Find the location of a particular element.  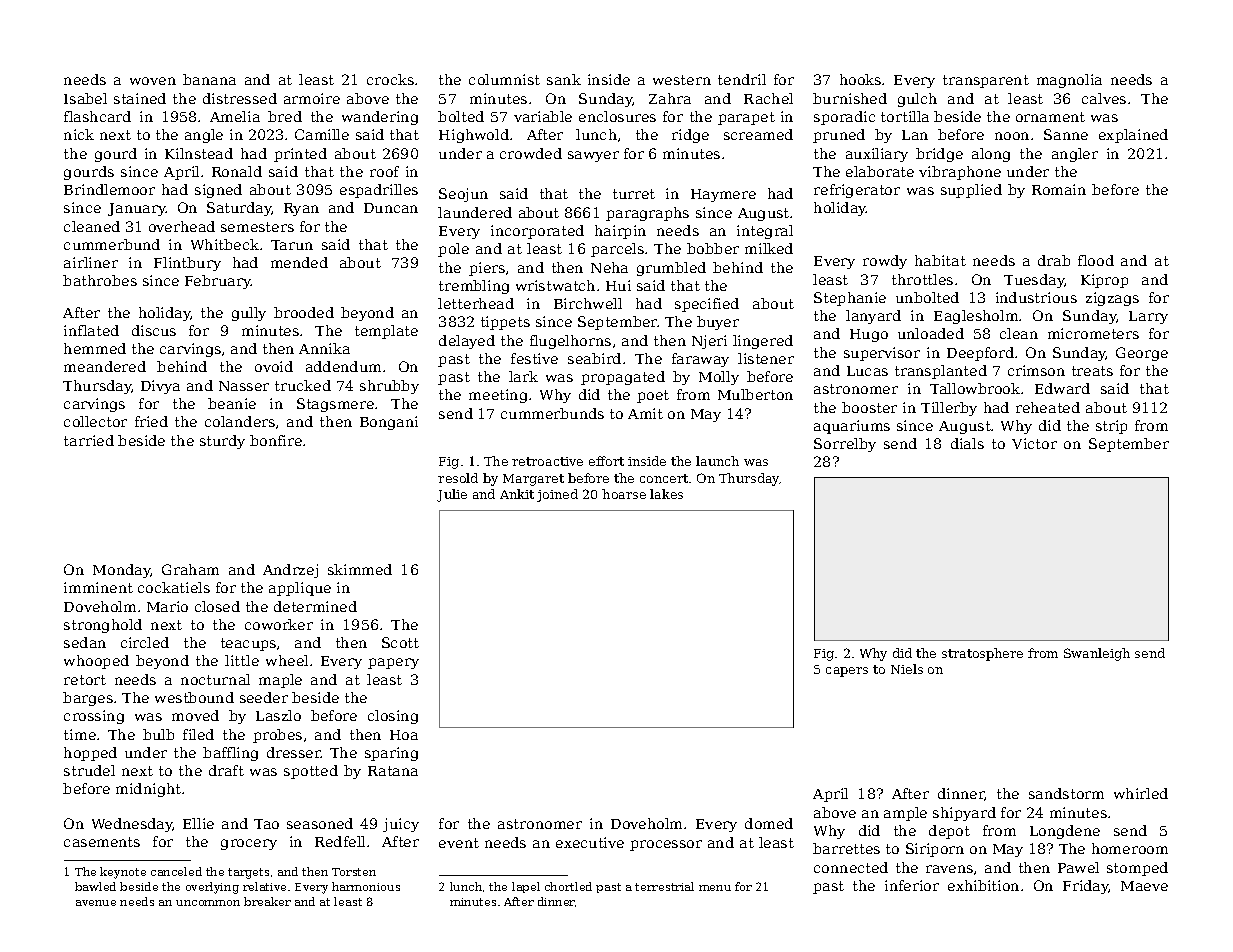

Monday is located at coordinates (122, 571).
